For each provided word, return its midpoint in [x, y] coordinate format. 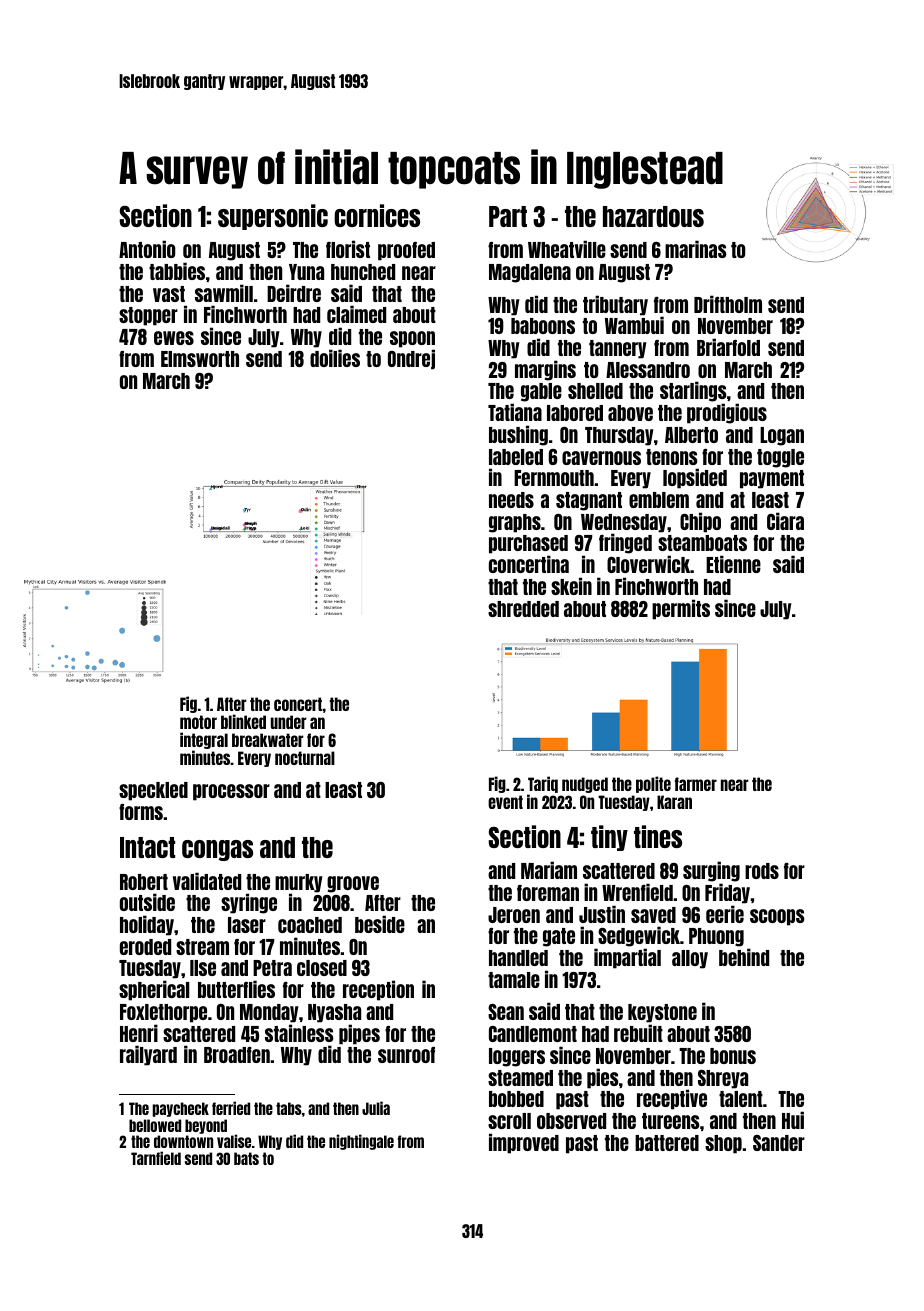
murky [299, 884]
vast [169, 294]
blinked [243, 721]
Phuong [716, 937]
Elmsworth [200, 359]
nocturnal [305, 758]
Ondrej [411, 359]
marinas [696, 249]
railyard [148, 1055]
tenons [672, 457]
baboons [543, 326]
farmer [696, 784]
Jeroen [514, 915]
